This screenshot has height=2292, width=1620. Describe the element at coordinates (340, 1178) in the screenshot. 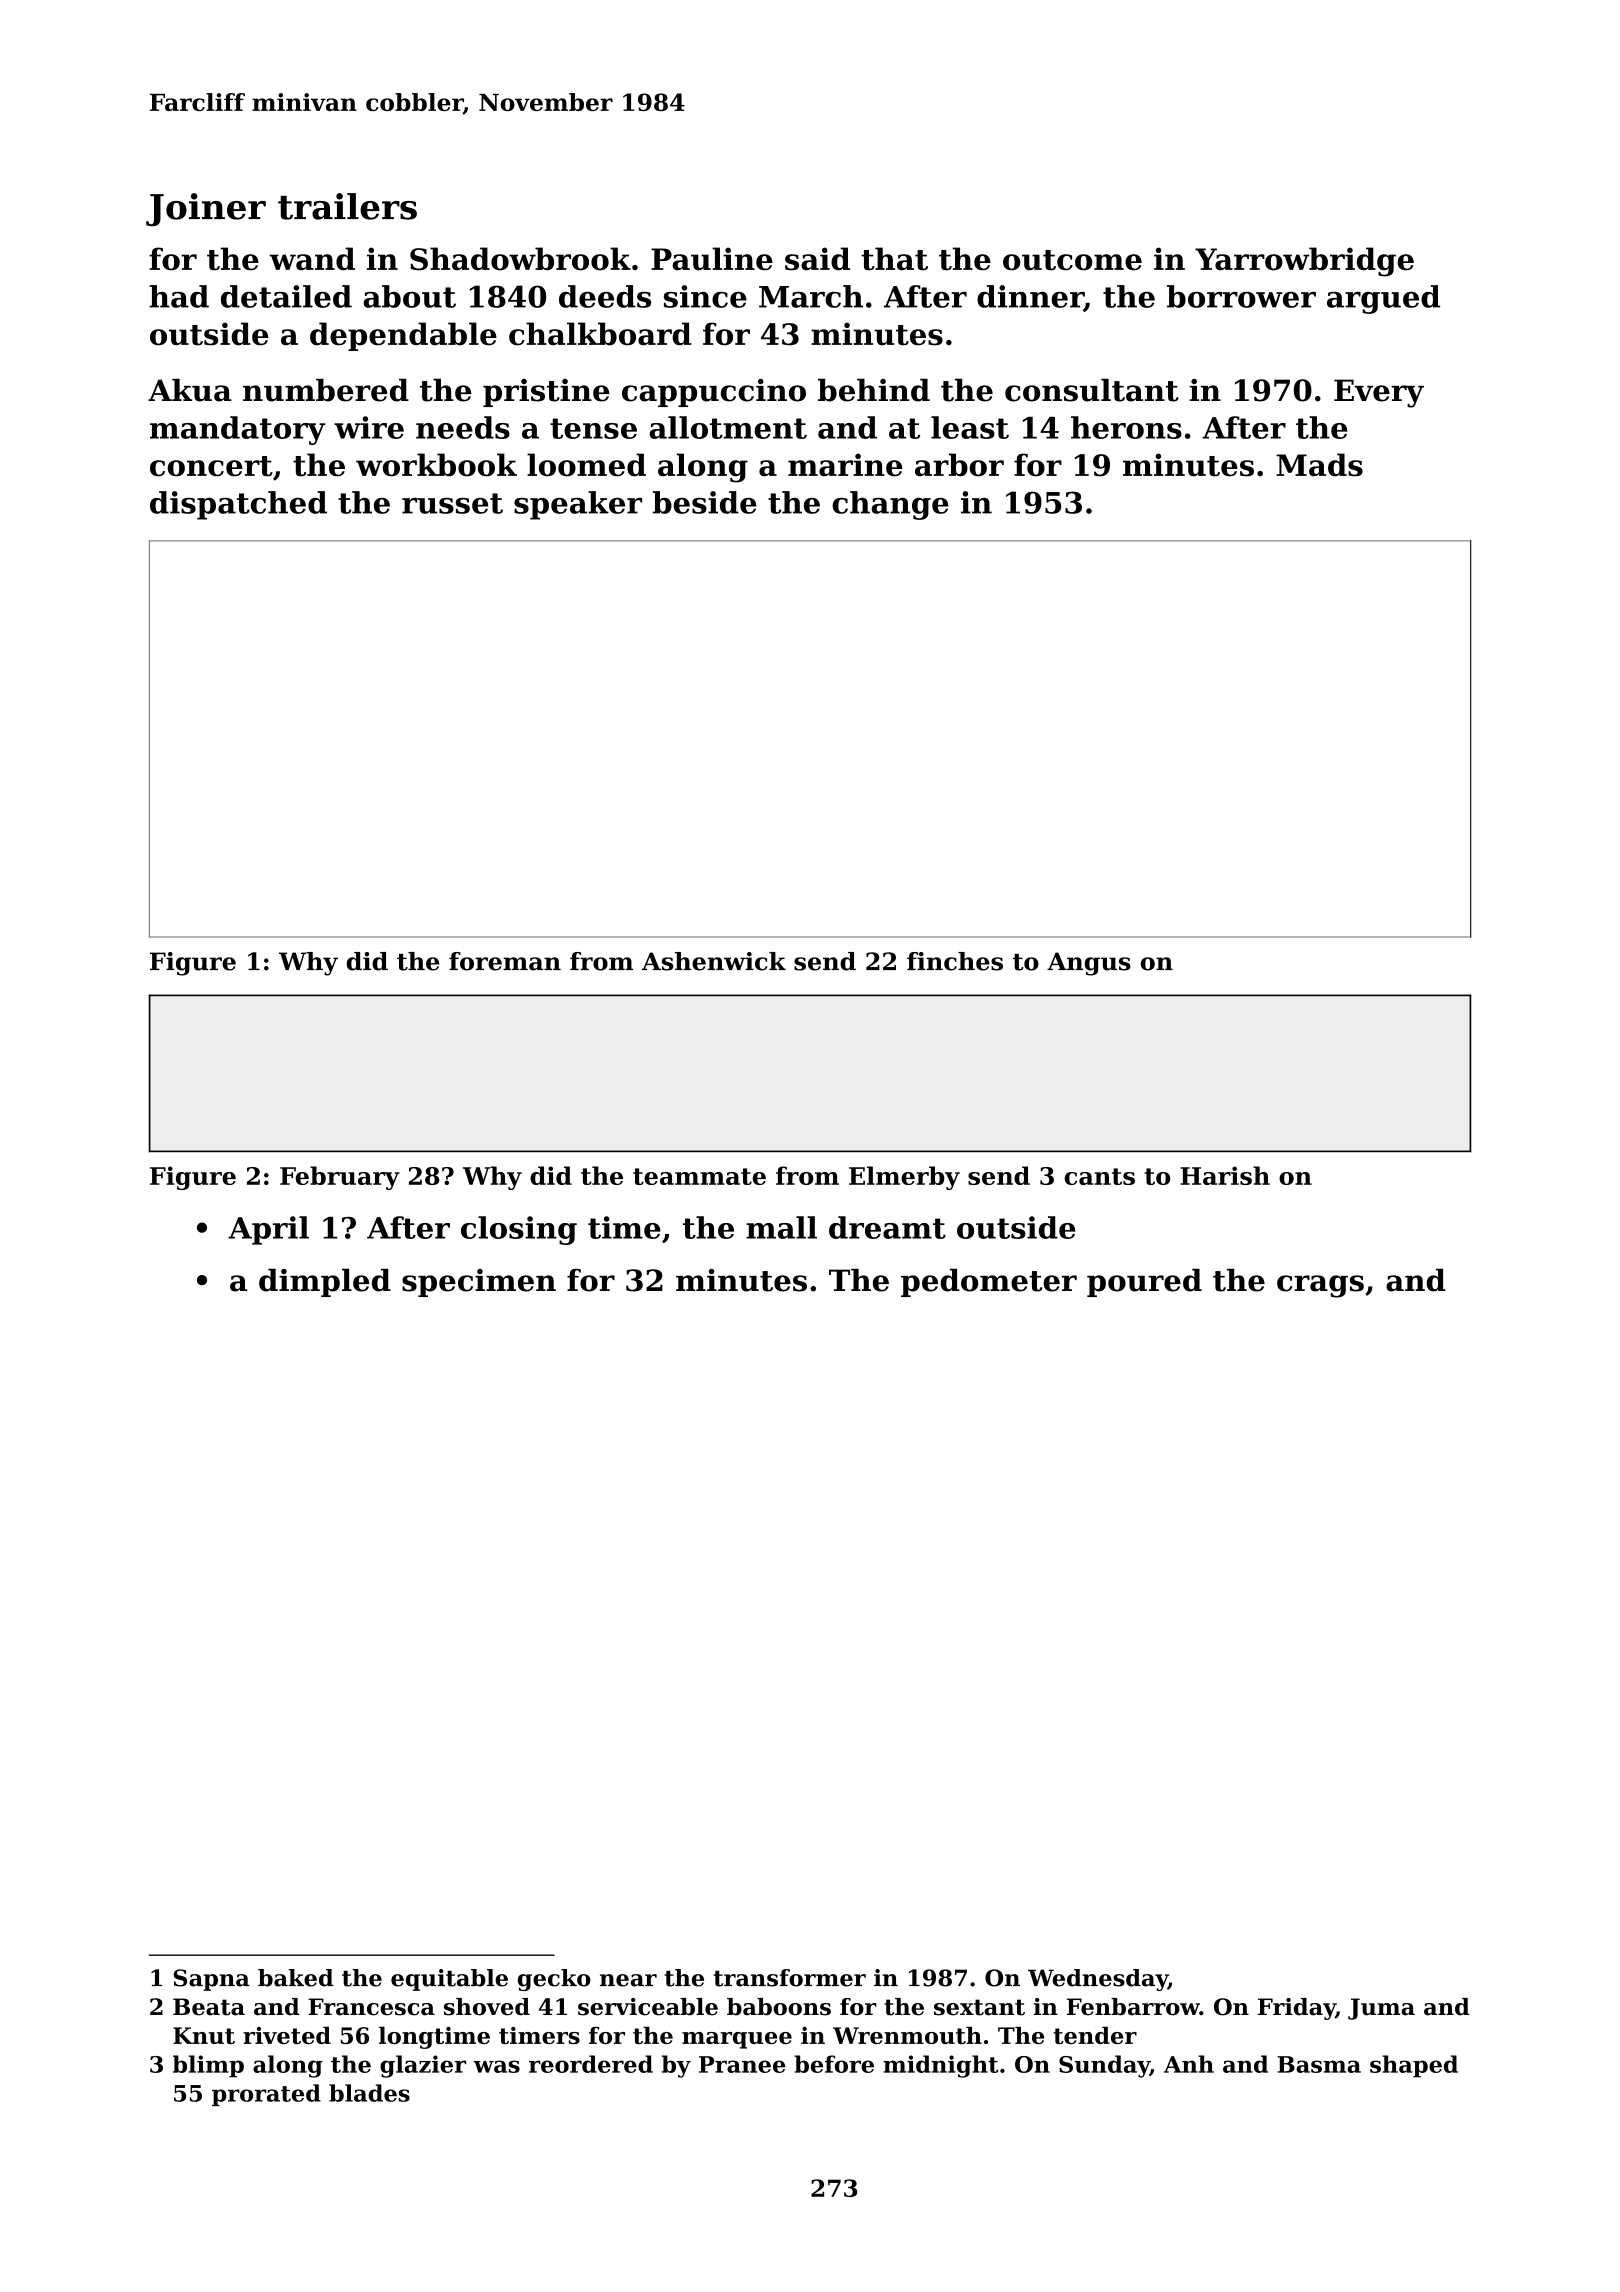

I see `February` at that location.
